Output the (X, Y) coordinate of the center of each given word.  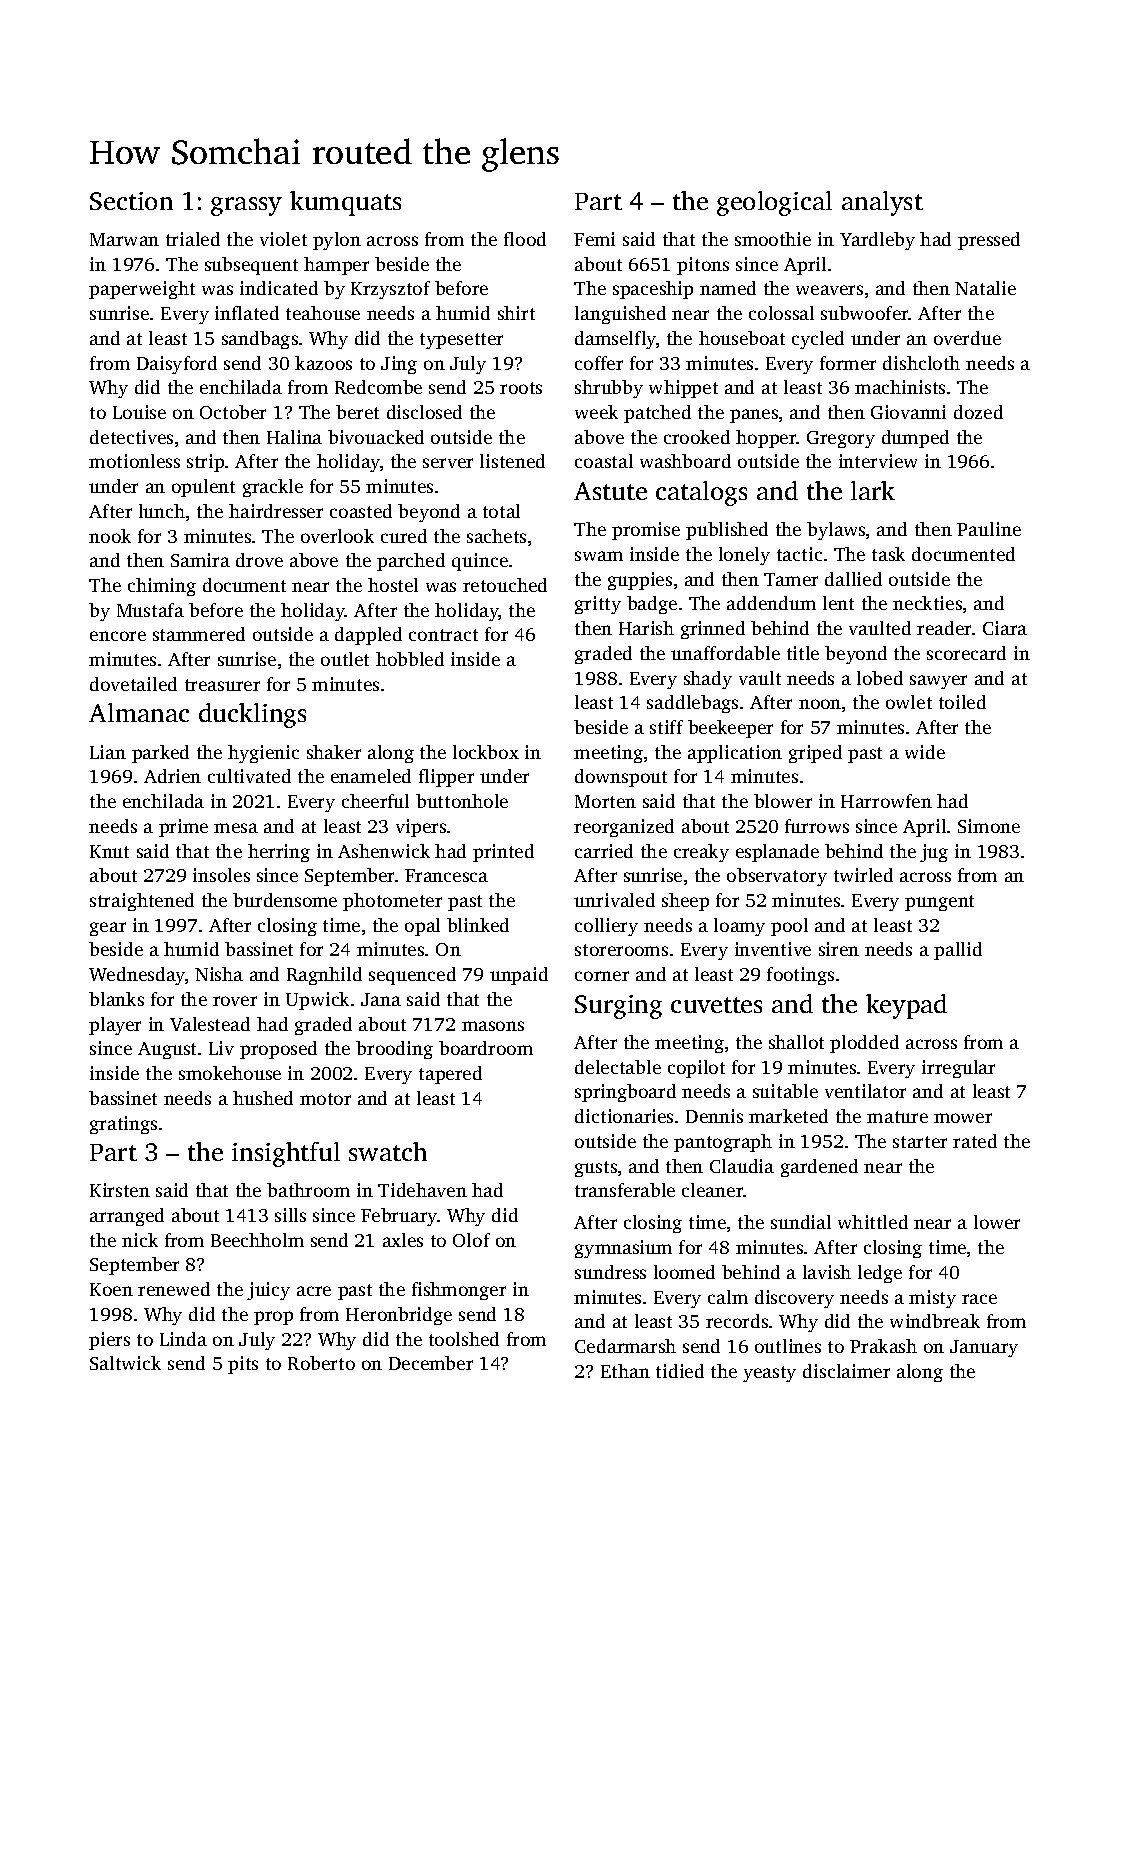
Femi (594, 239)
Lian (108, 752)
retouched (505, 585)
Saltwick (125, 1363)
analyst (882, 203)
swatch (388, 1151)
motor (325, 1099)
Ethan (625, 1371)
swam (599, 556)
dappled (368, 636)
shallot (796, 1042)
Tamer (791, 579)
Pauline (989, 529)
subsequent (251, 266)
